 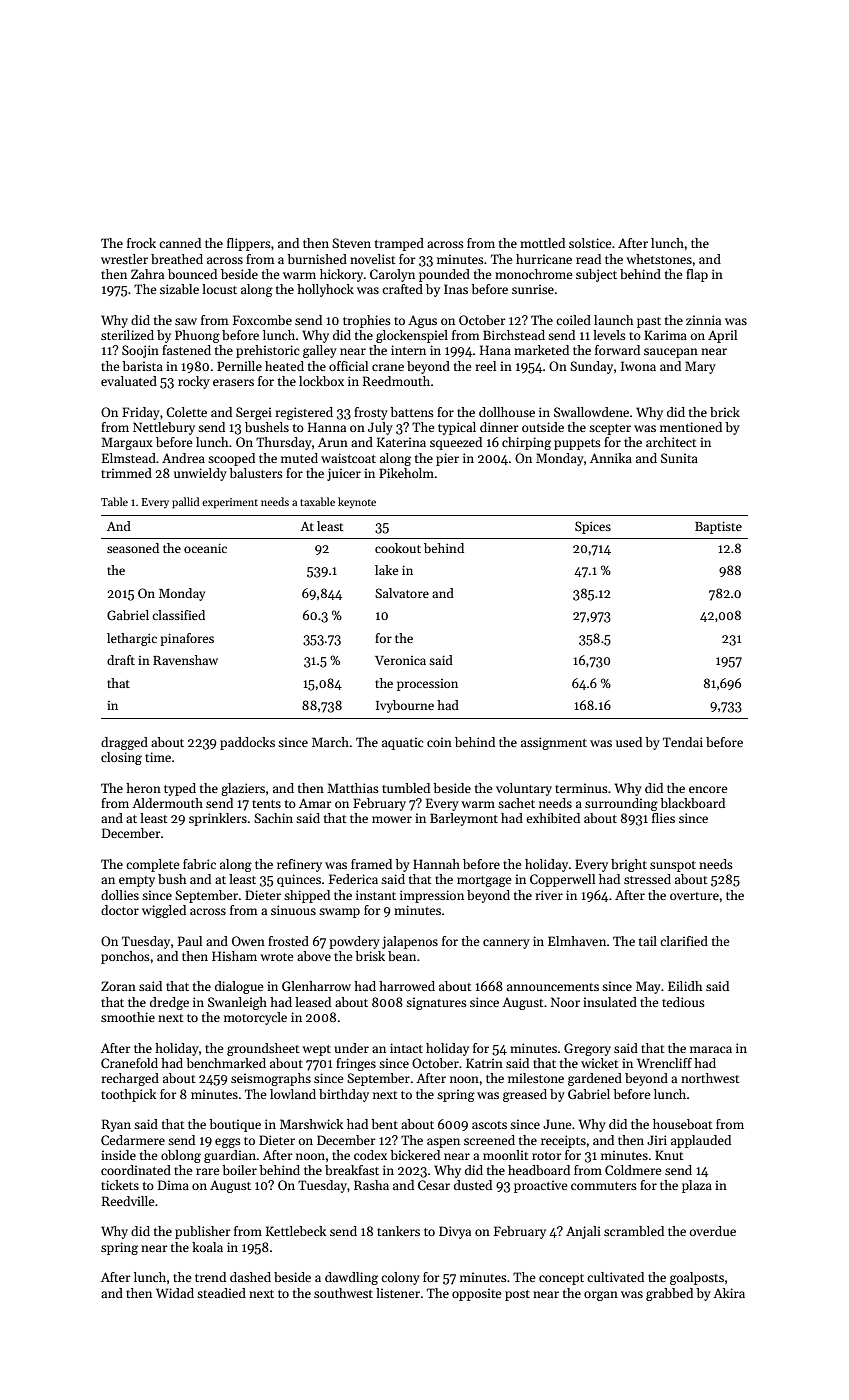 I want to click on bounced, so click(x=192, y=274).
